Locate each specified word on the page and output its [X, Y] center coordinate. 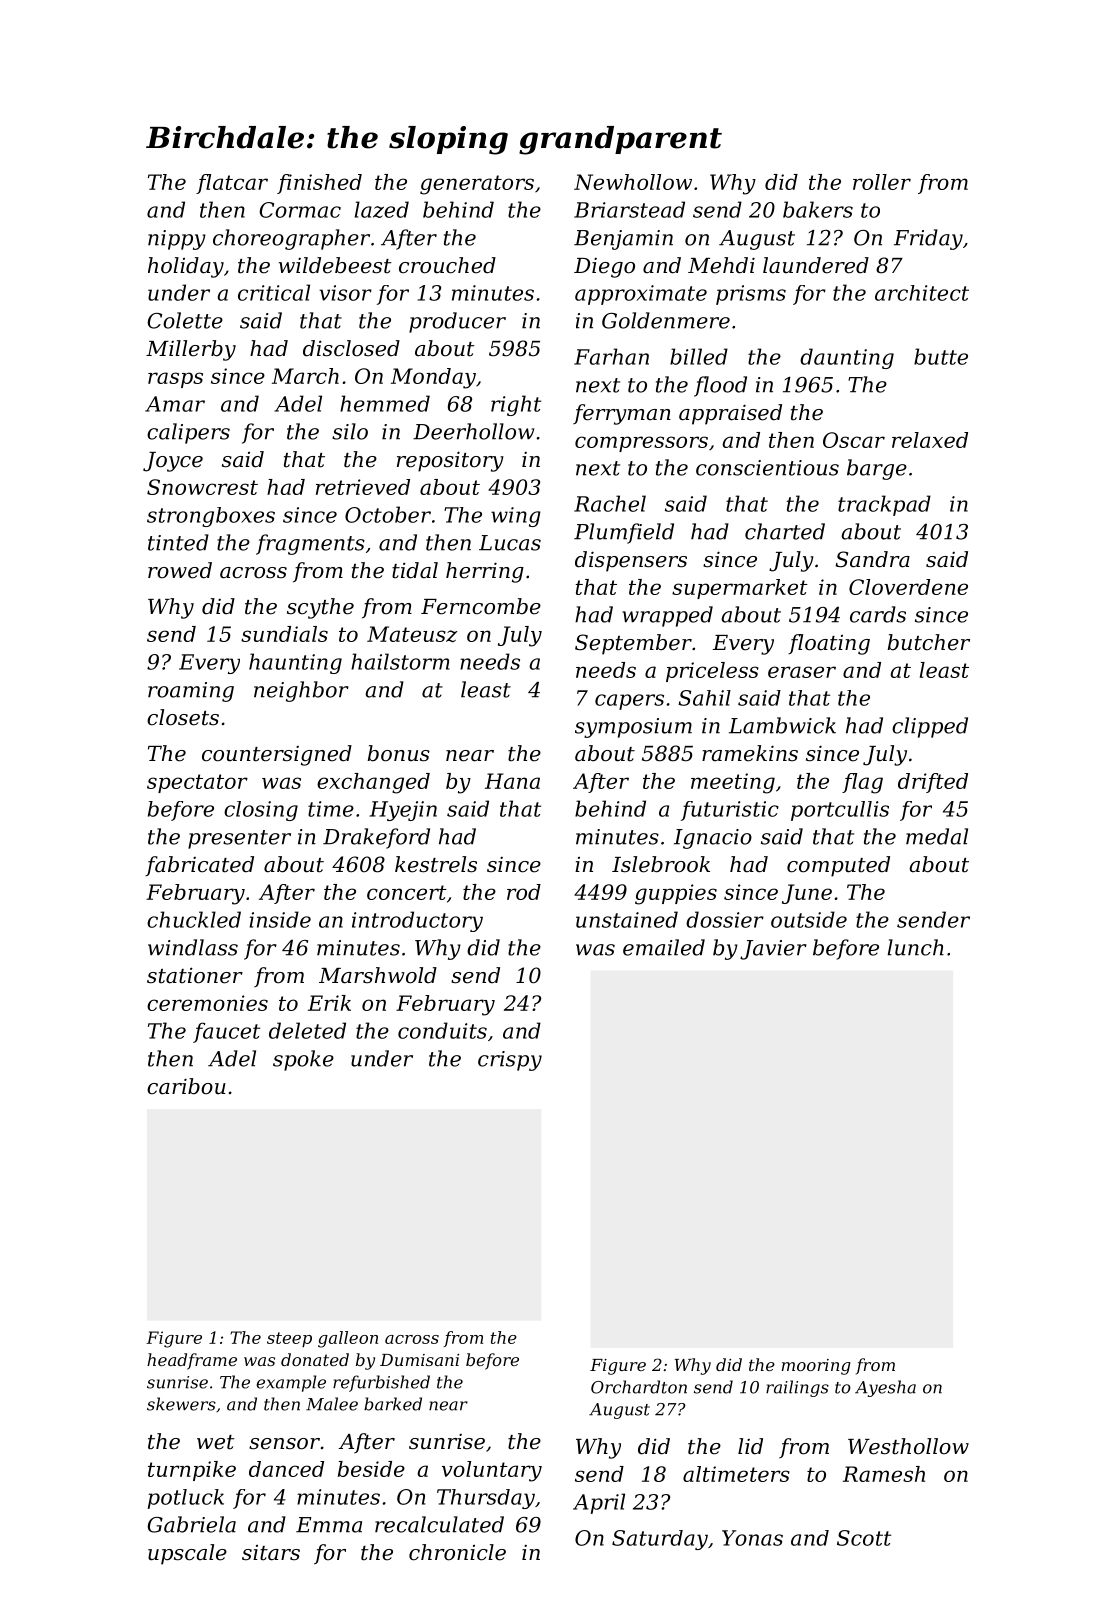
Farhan [611, 356]
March [305, 376]
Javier [773, 950]
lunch [916, 947]
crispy [510, 1061]
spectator [197, 783]
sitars [271, 1553]
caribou [186, 1086]
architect [922, 293]
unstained [627, 919]
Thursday [486, 1499]
